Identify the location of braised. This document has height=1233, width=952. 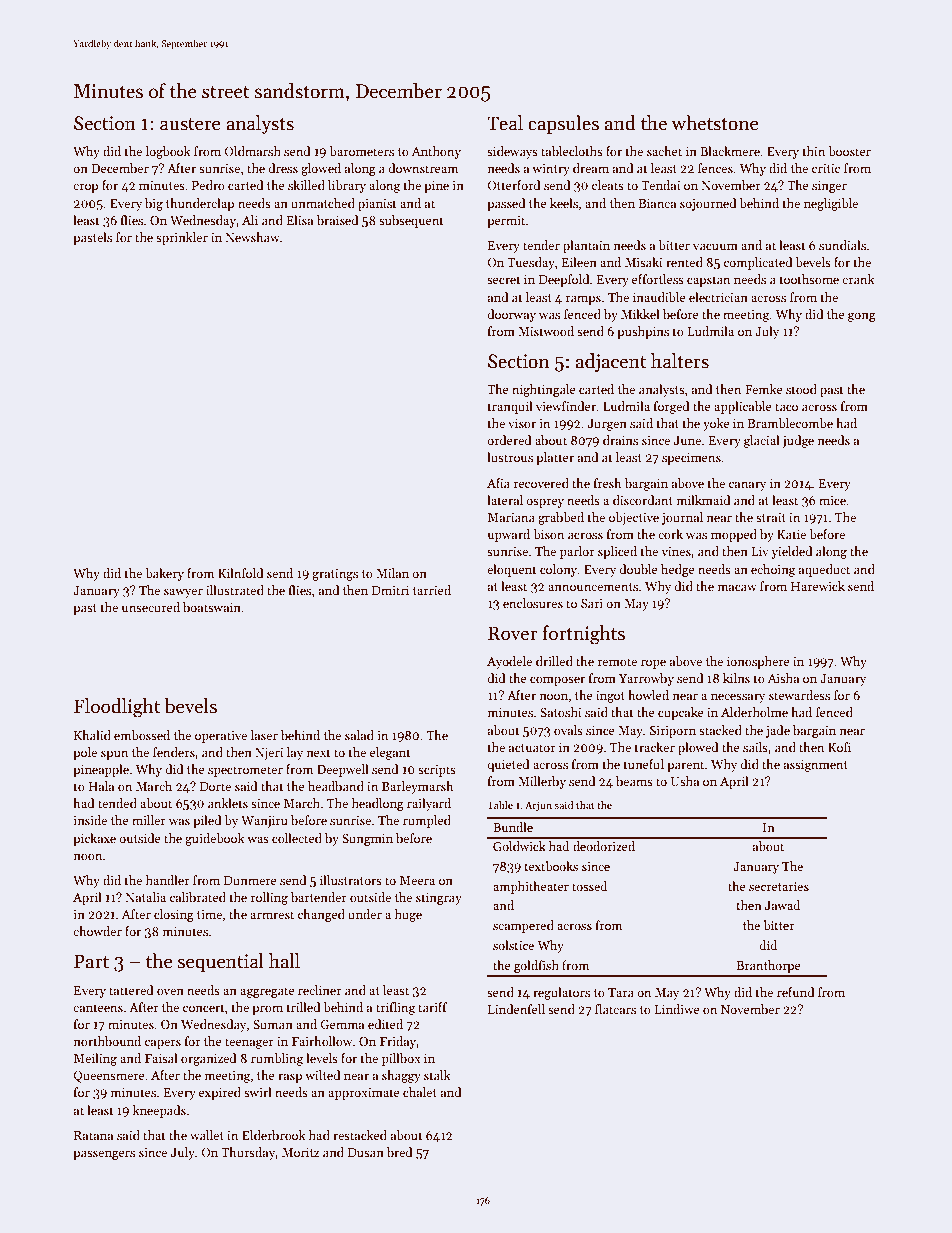
(337, 220).
